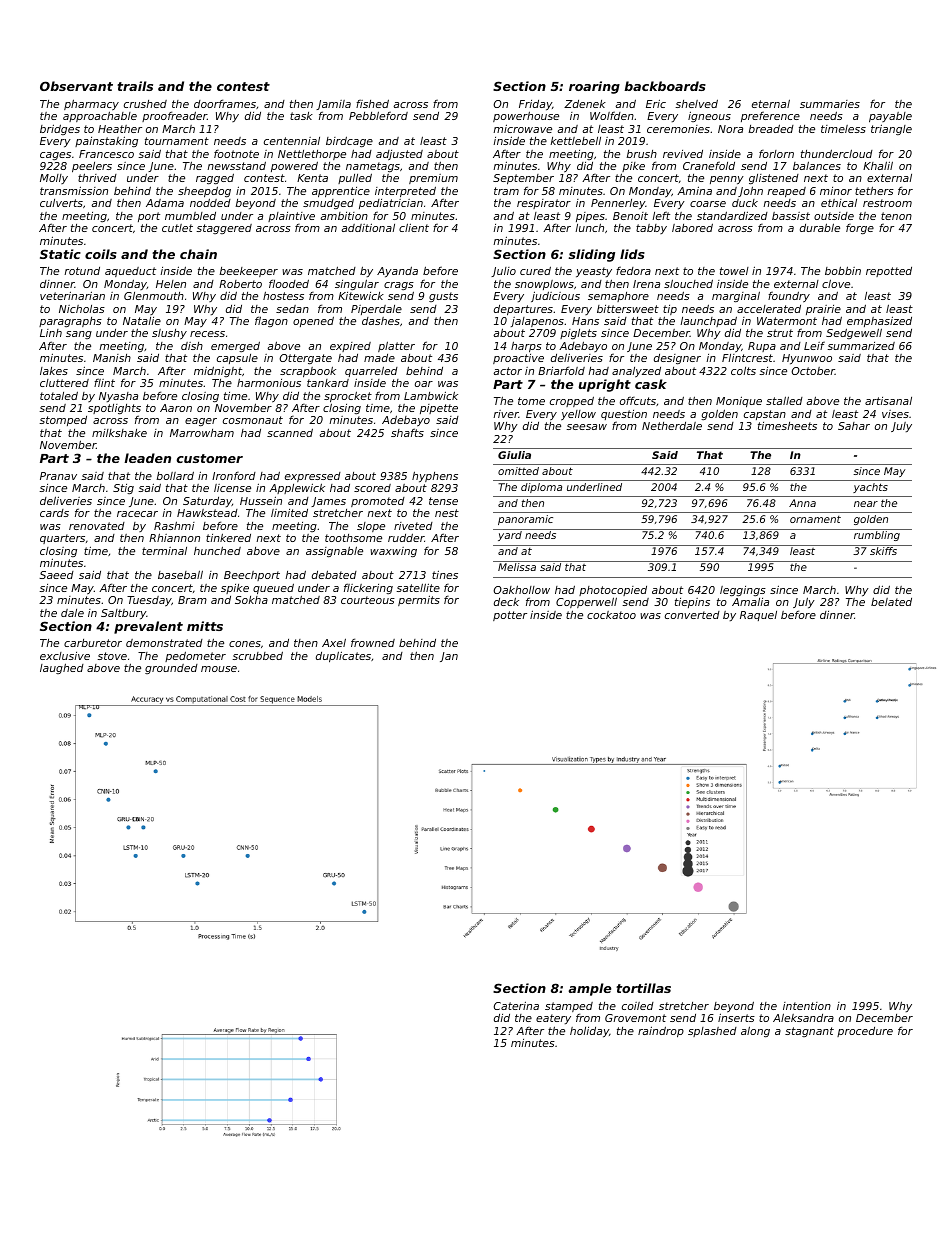 The image size is (952, 1233). What do you see at coordinates (59, 395) in the screenshot?
I see `totaled` at bounding box center [59, 395].
